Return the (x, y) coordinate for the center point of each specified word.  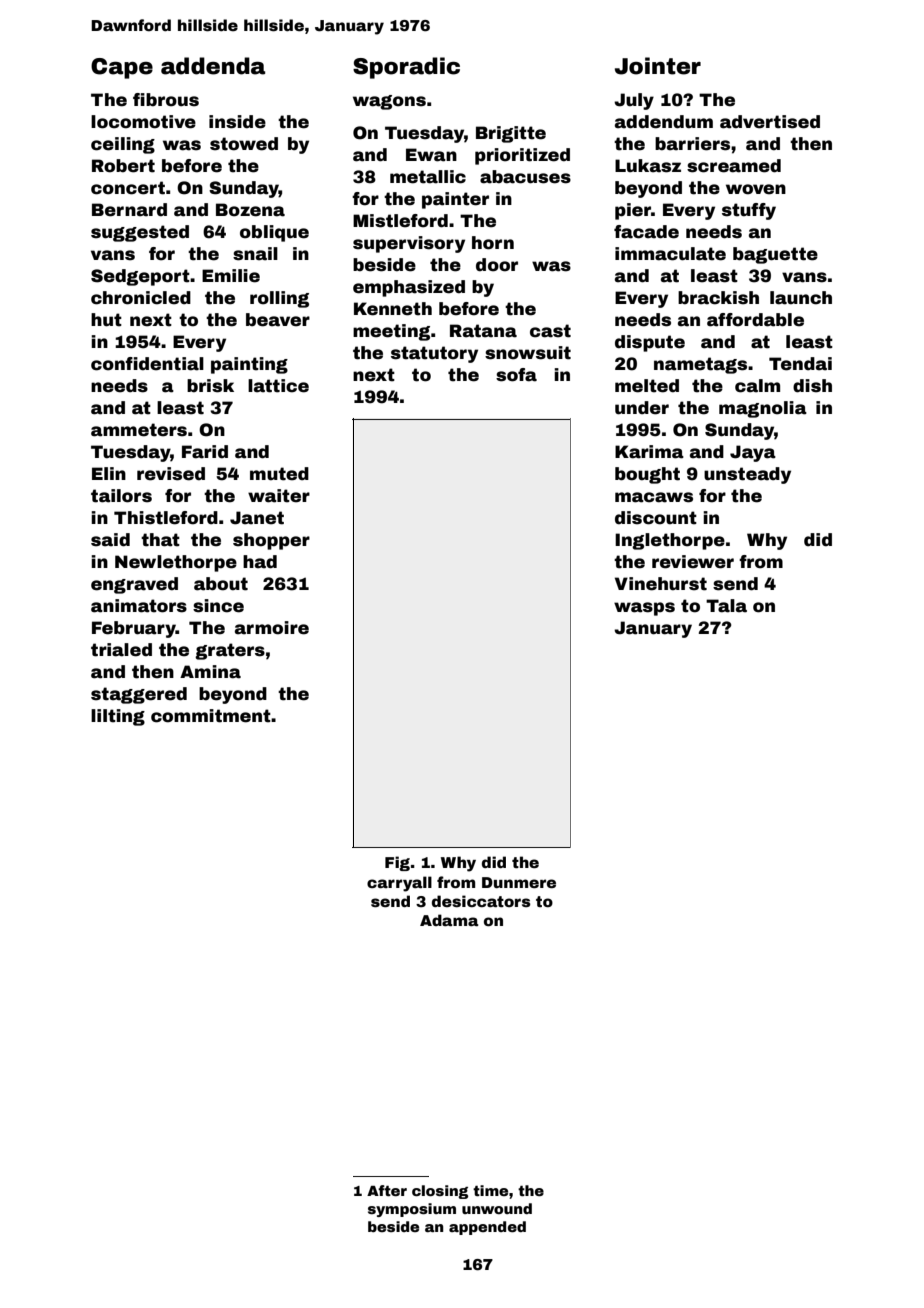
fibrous (166, 100)
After (387, 1190)
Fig (397, 863)
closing (440, 1192)
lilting (118, 717)
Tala (726, 606)
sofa (516, 375)
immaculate (670, 254)
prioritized (522, 156)
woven (756, 189)
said (110, 540)
